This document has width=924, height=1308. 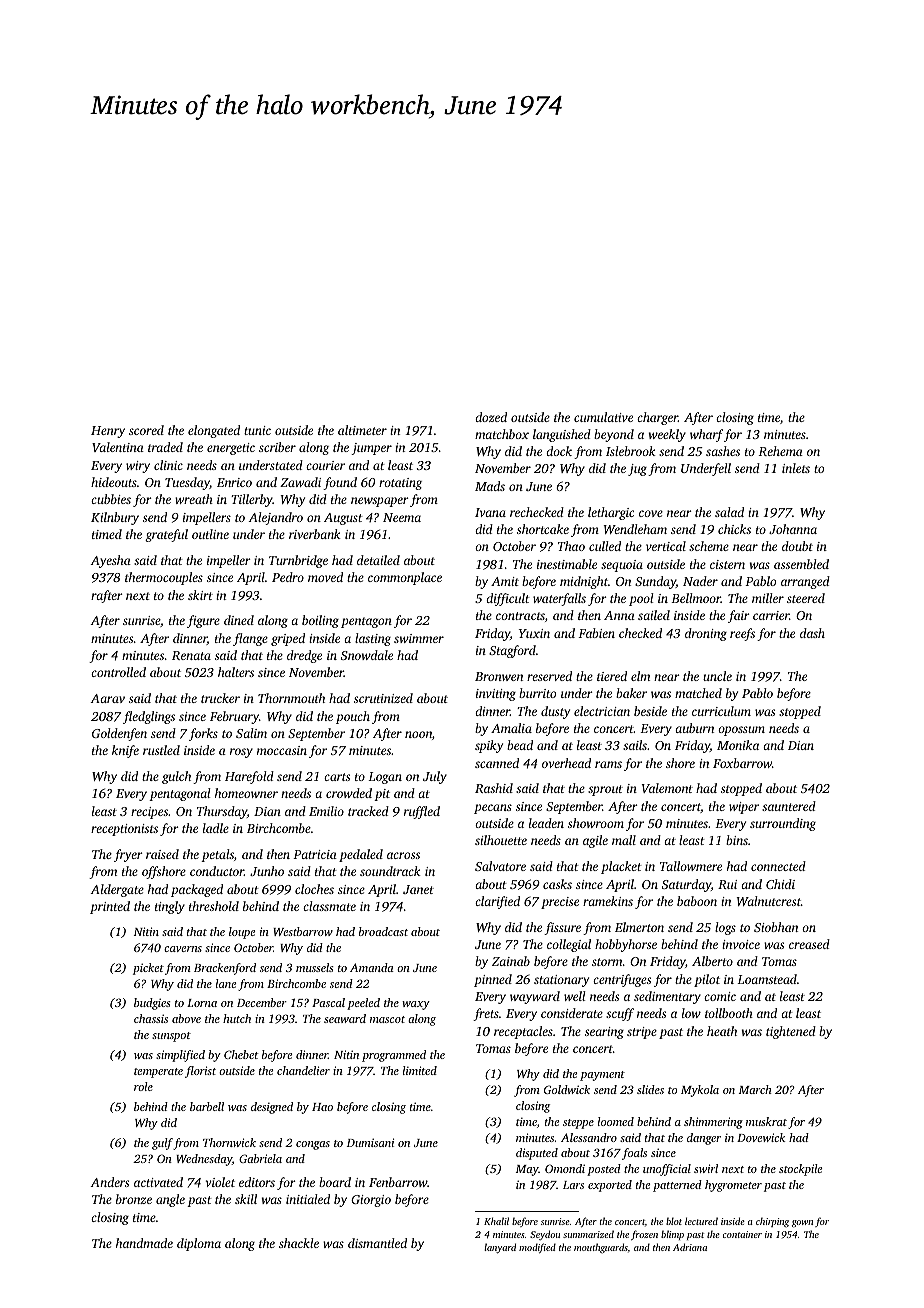 What do you see at coordinates (493, 809) in the document?
I see `pecans` at bounding box center [493, 809].
